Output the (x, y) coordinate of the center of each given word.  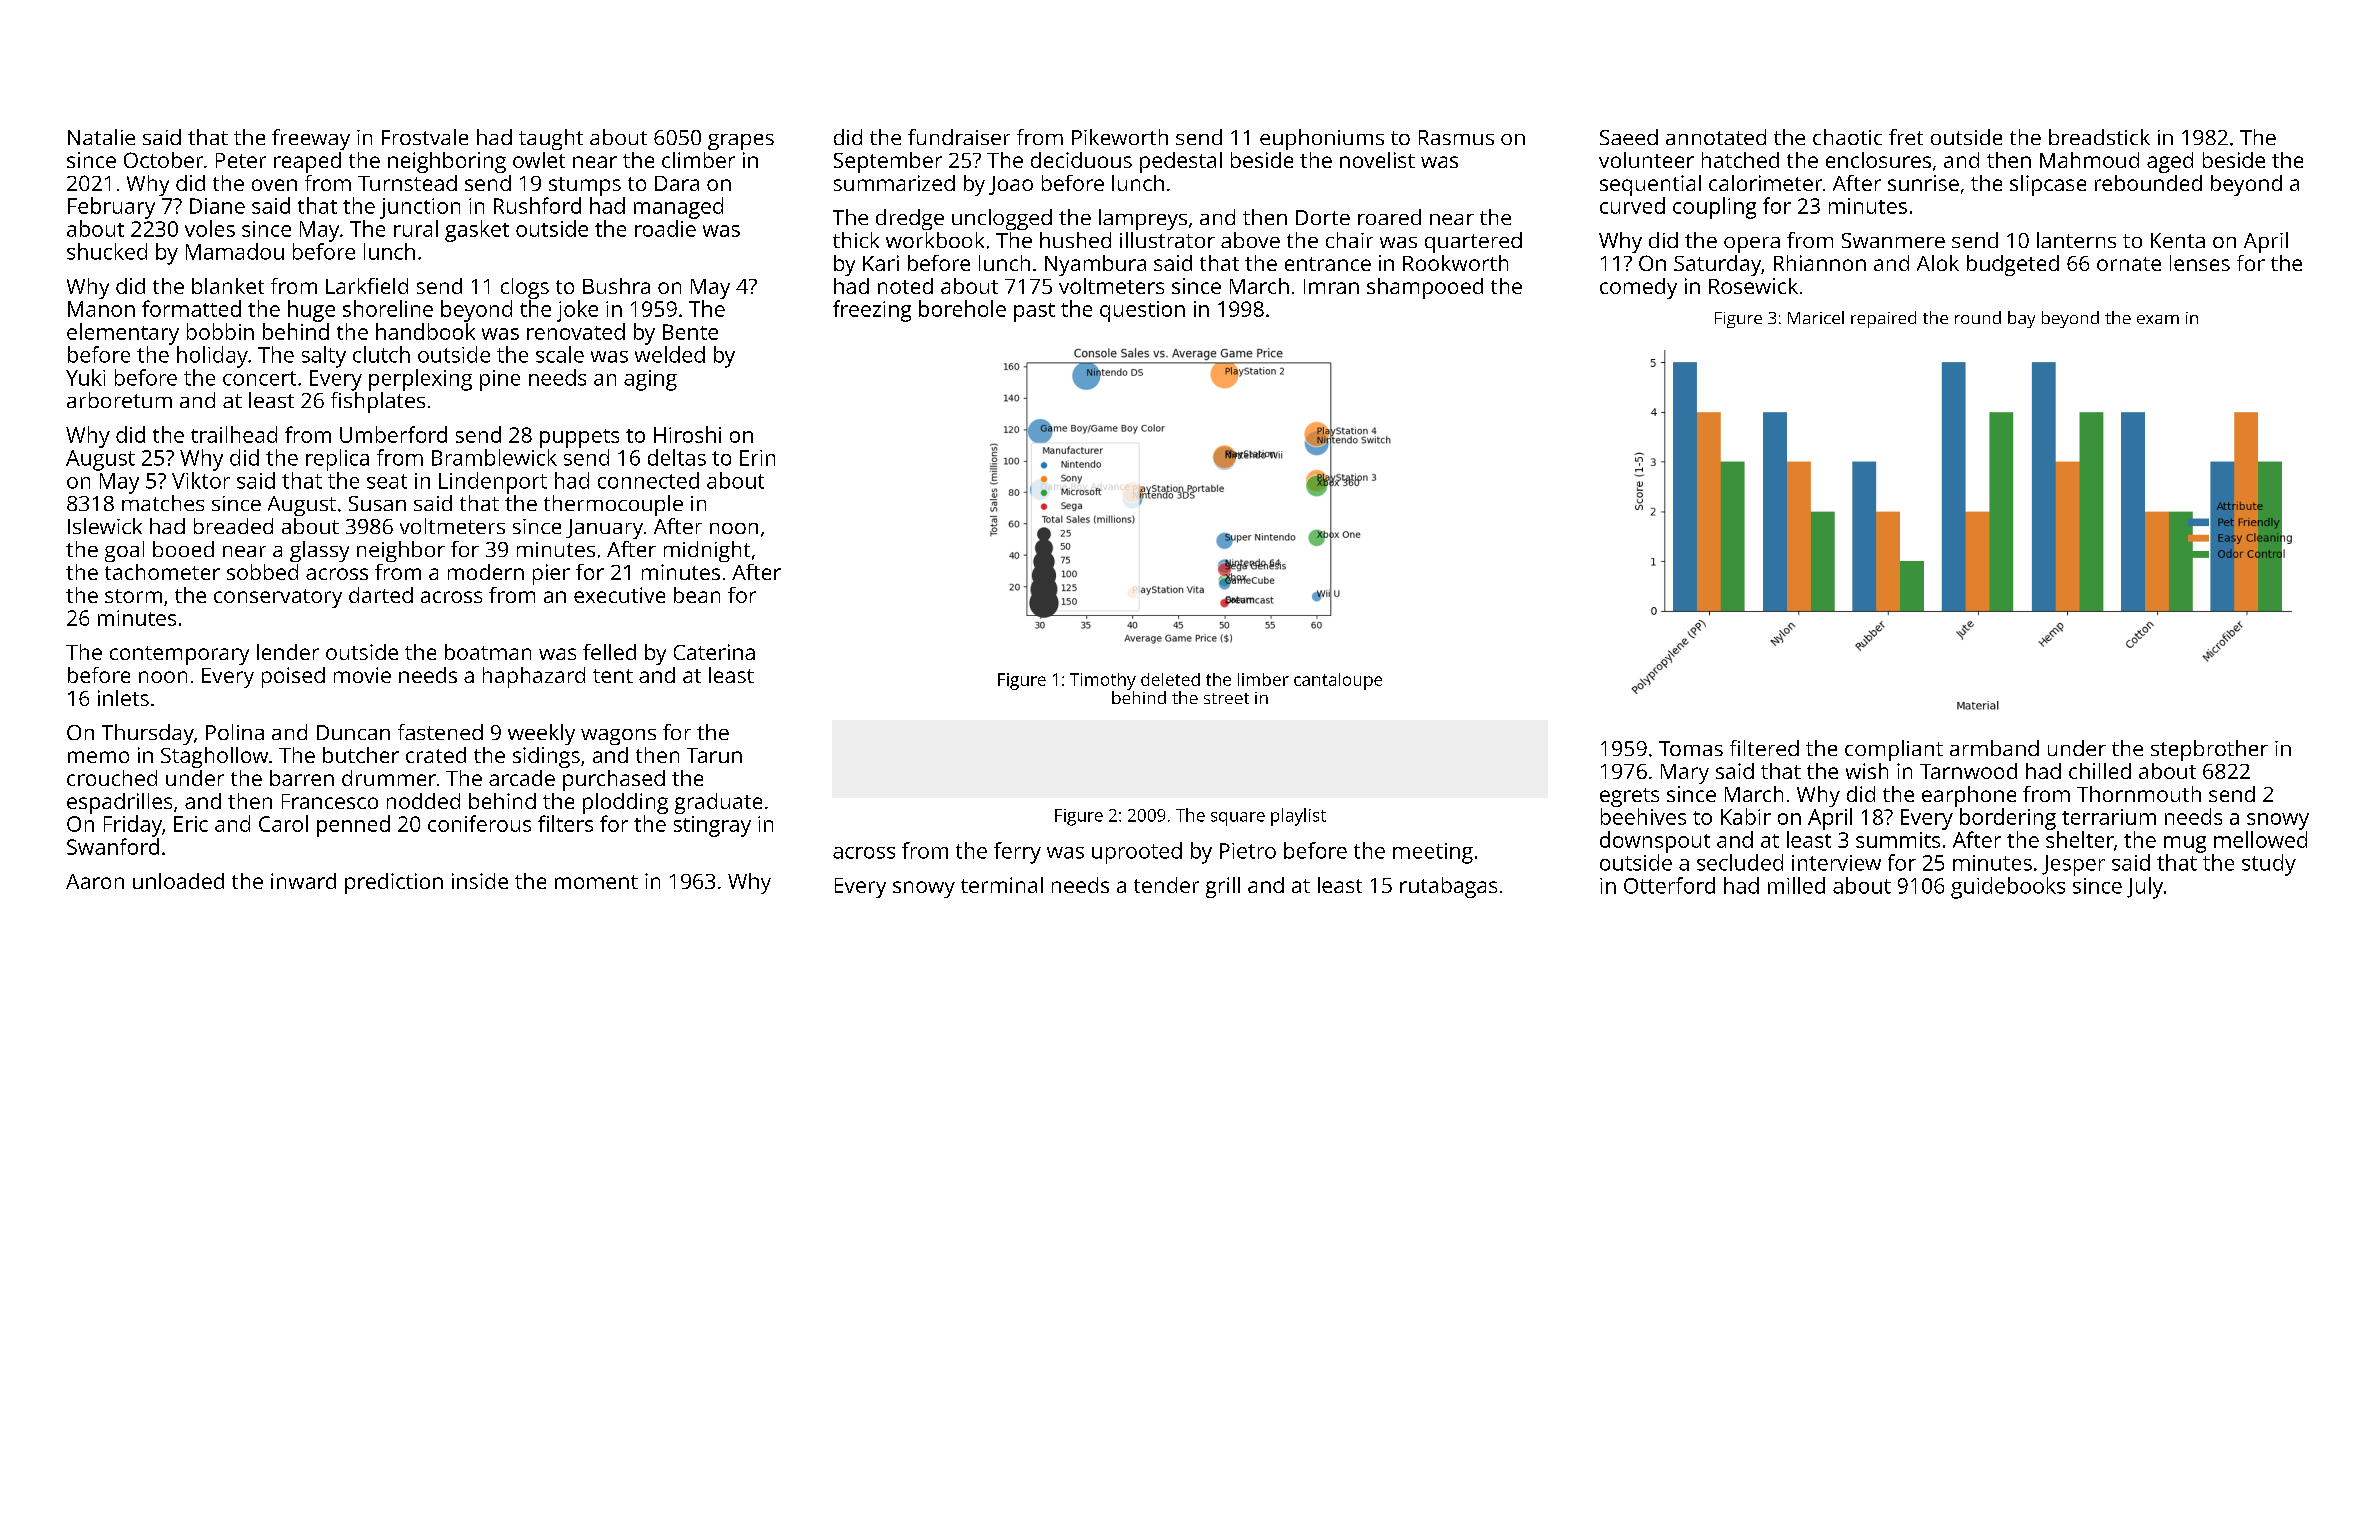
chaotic (1847, 137)
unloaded (178, 881)
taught (551, 139)
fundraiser (959, 137)
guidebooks (2008, 888)
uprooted (1137, 853)
